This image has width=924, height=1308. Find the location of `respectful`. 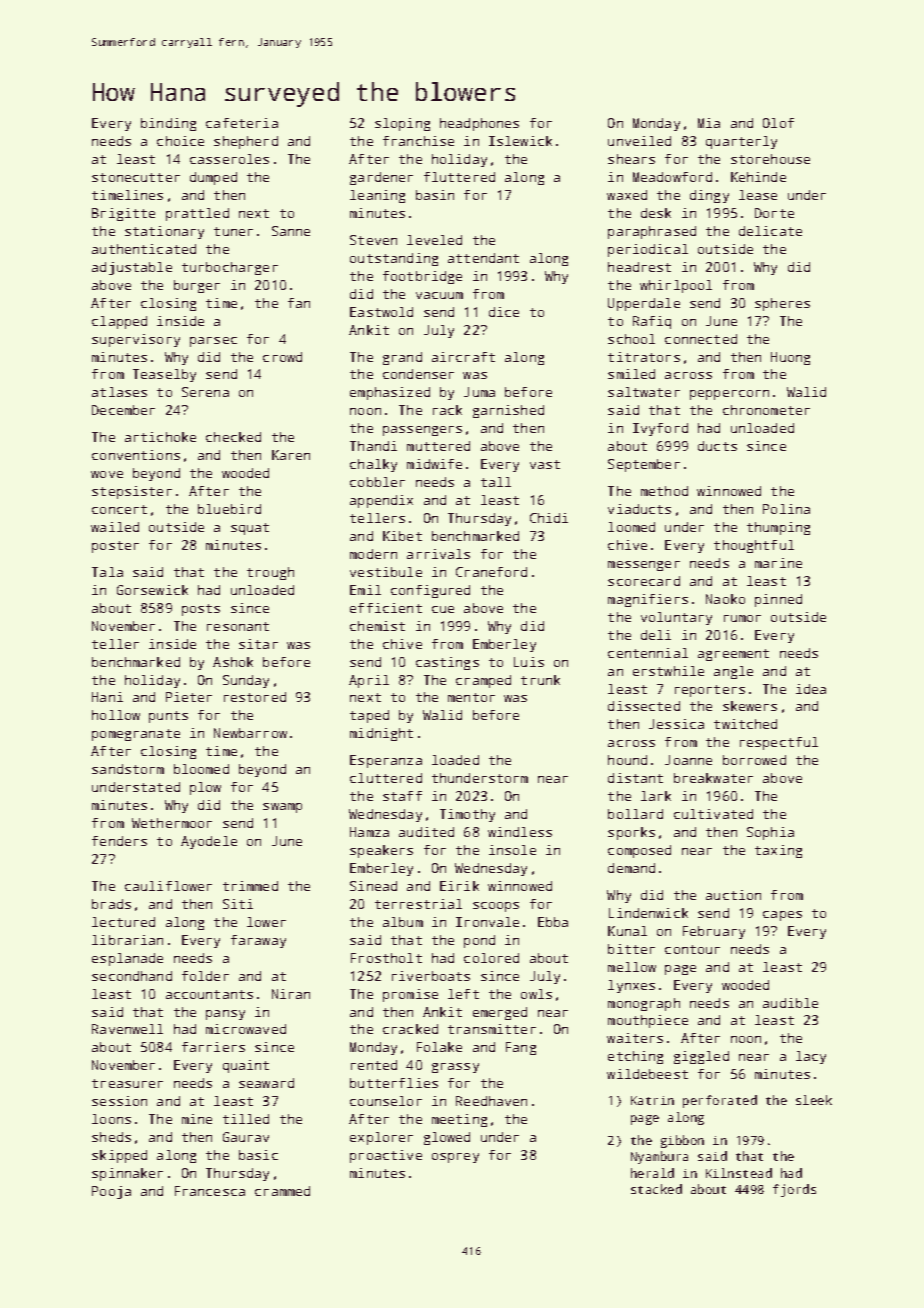

respectful is located at coordinates (779, 743).
